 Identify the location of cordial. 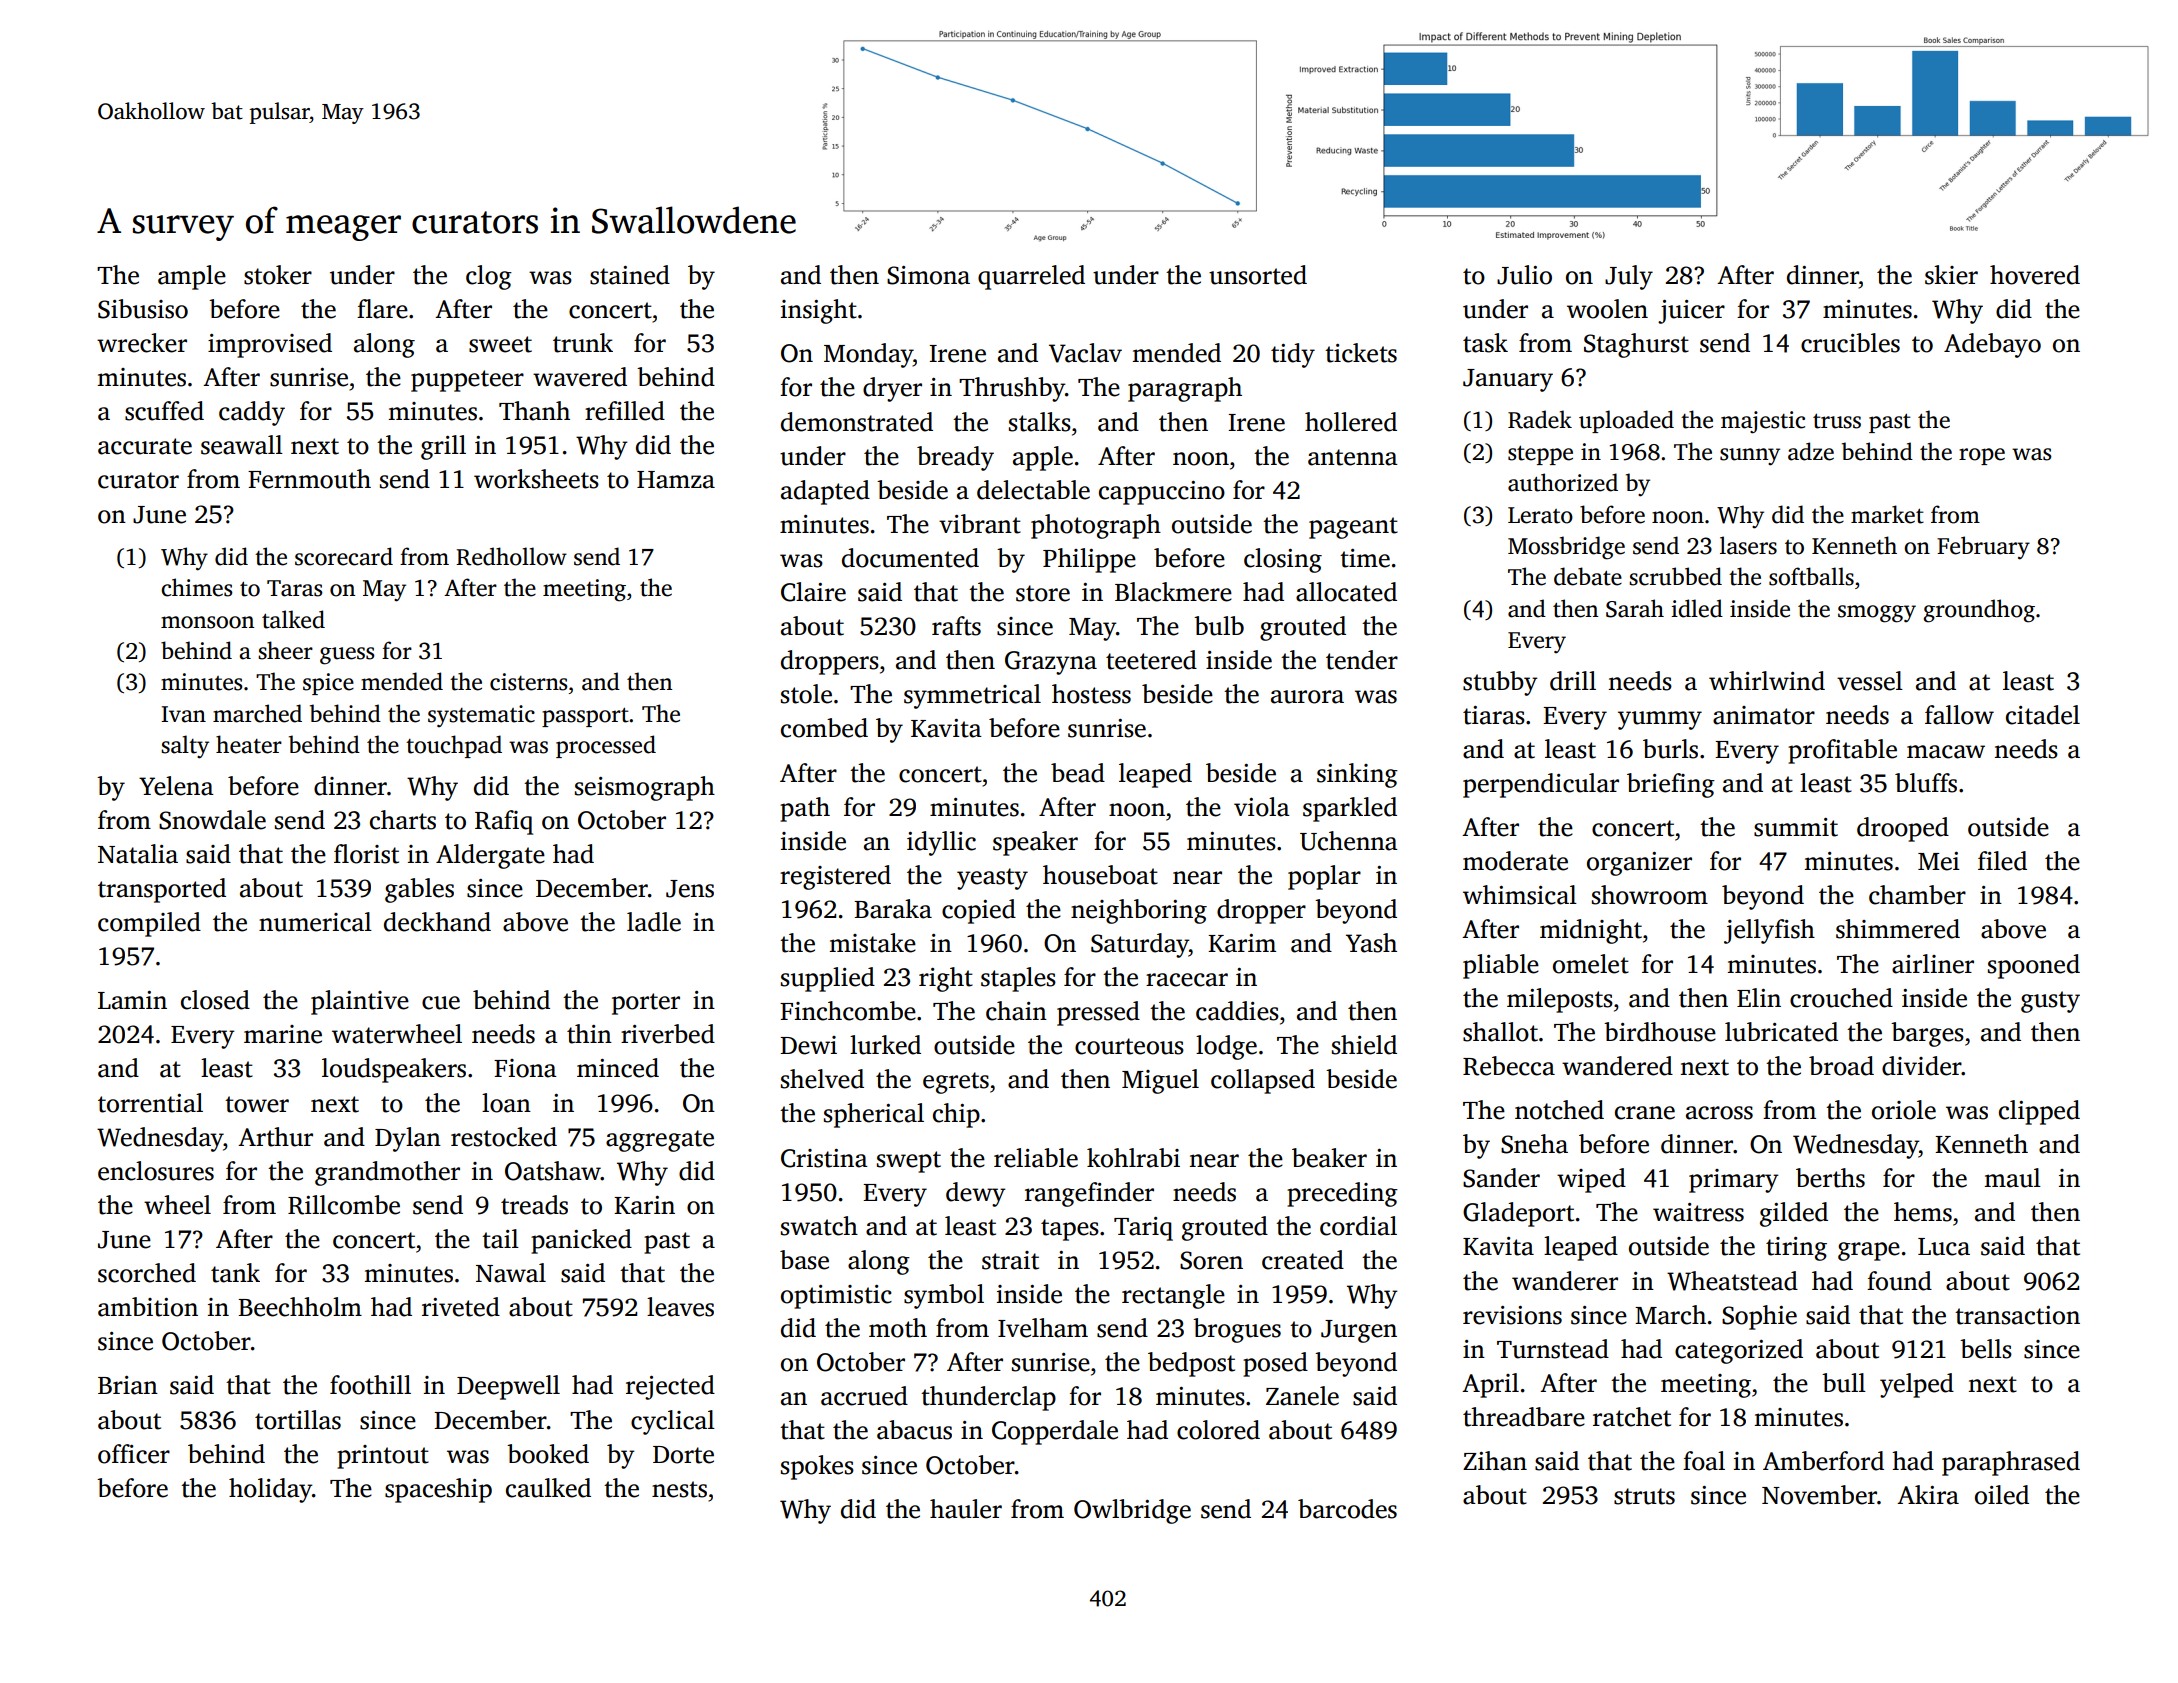
(1358, 1226).
